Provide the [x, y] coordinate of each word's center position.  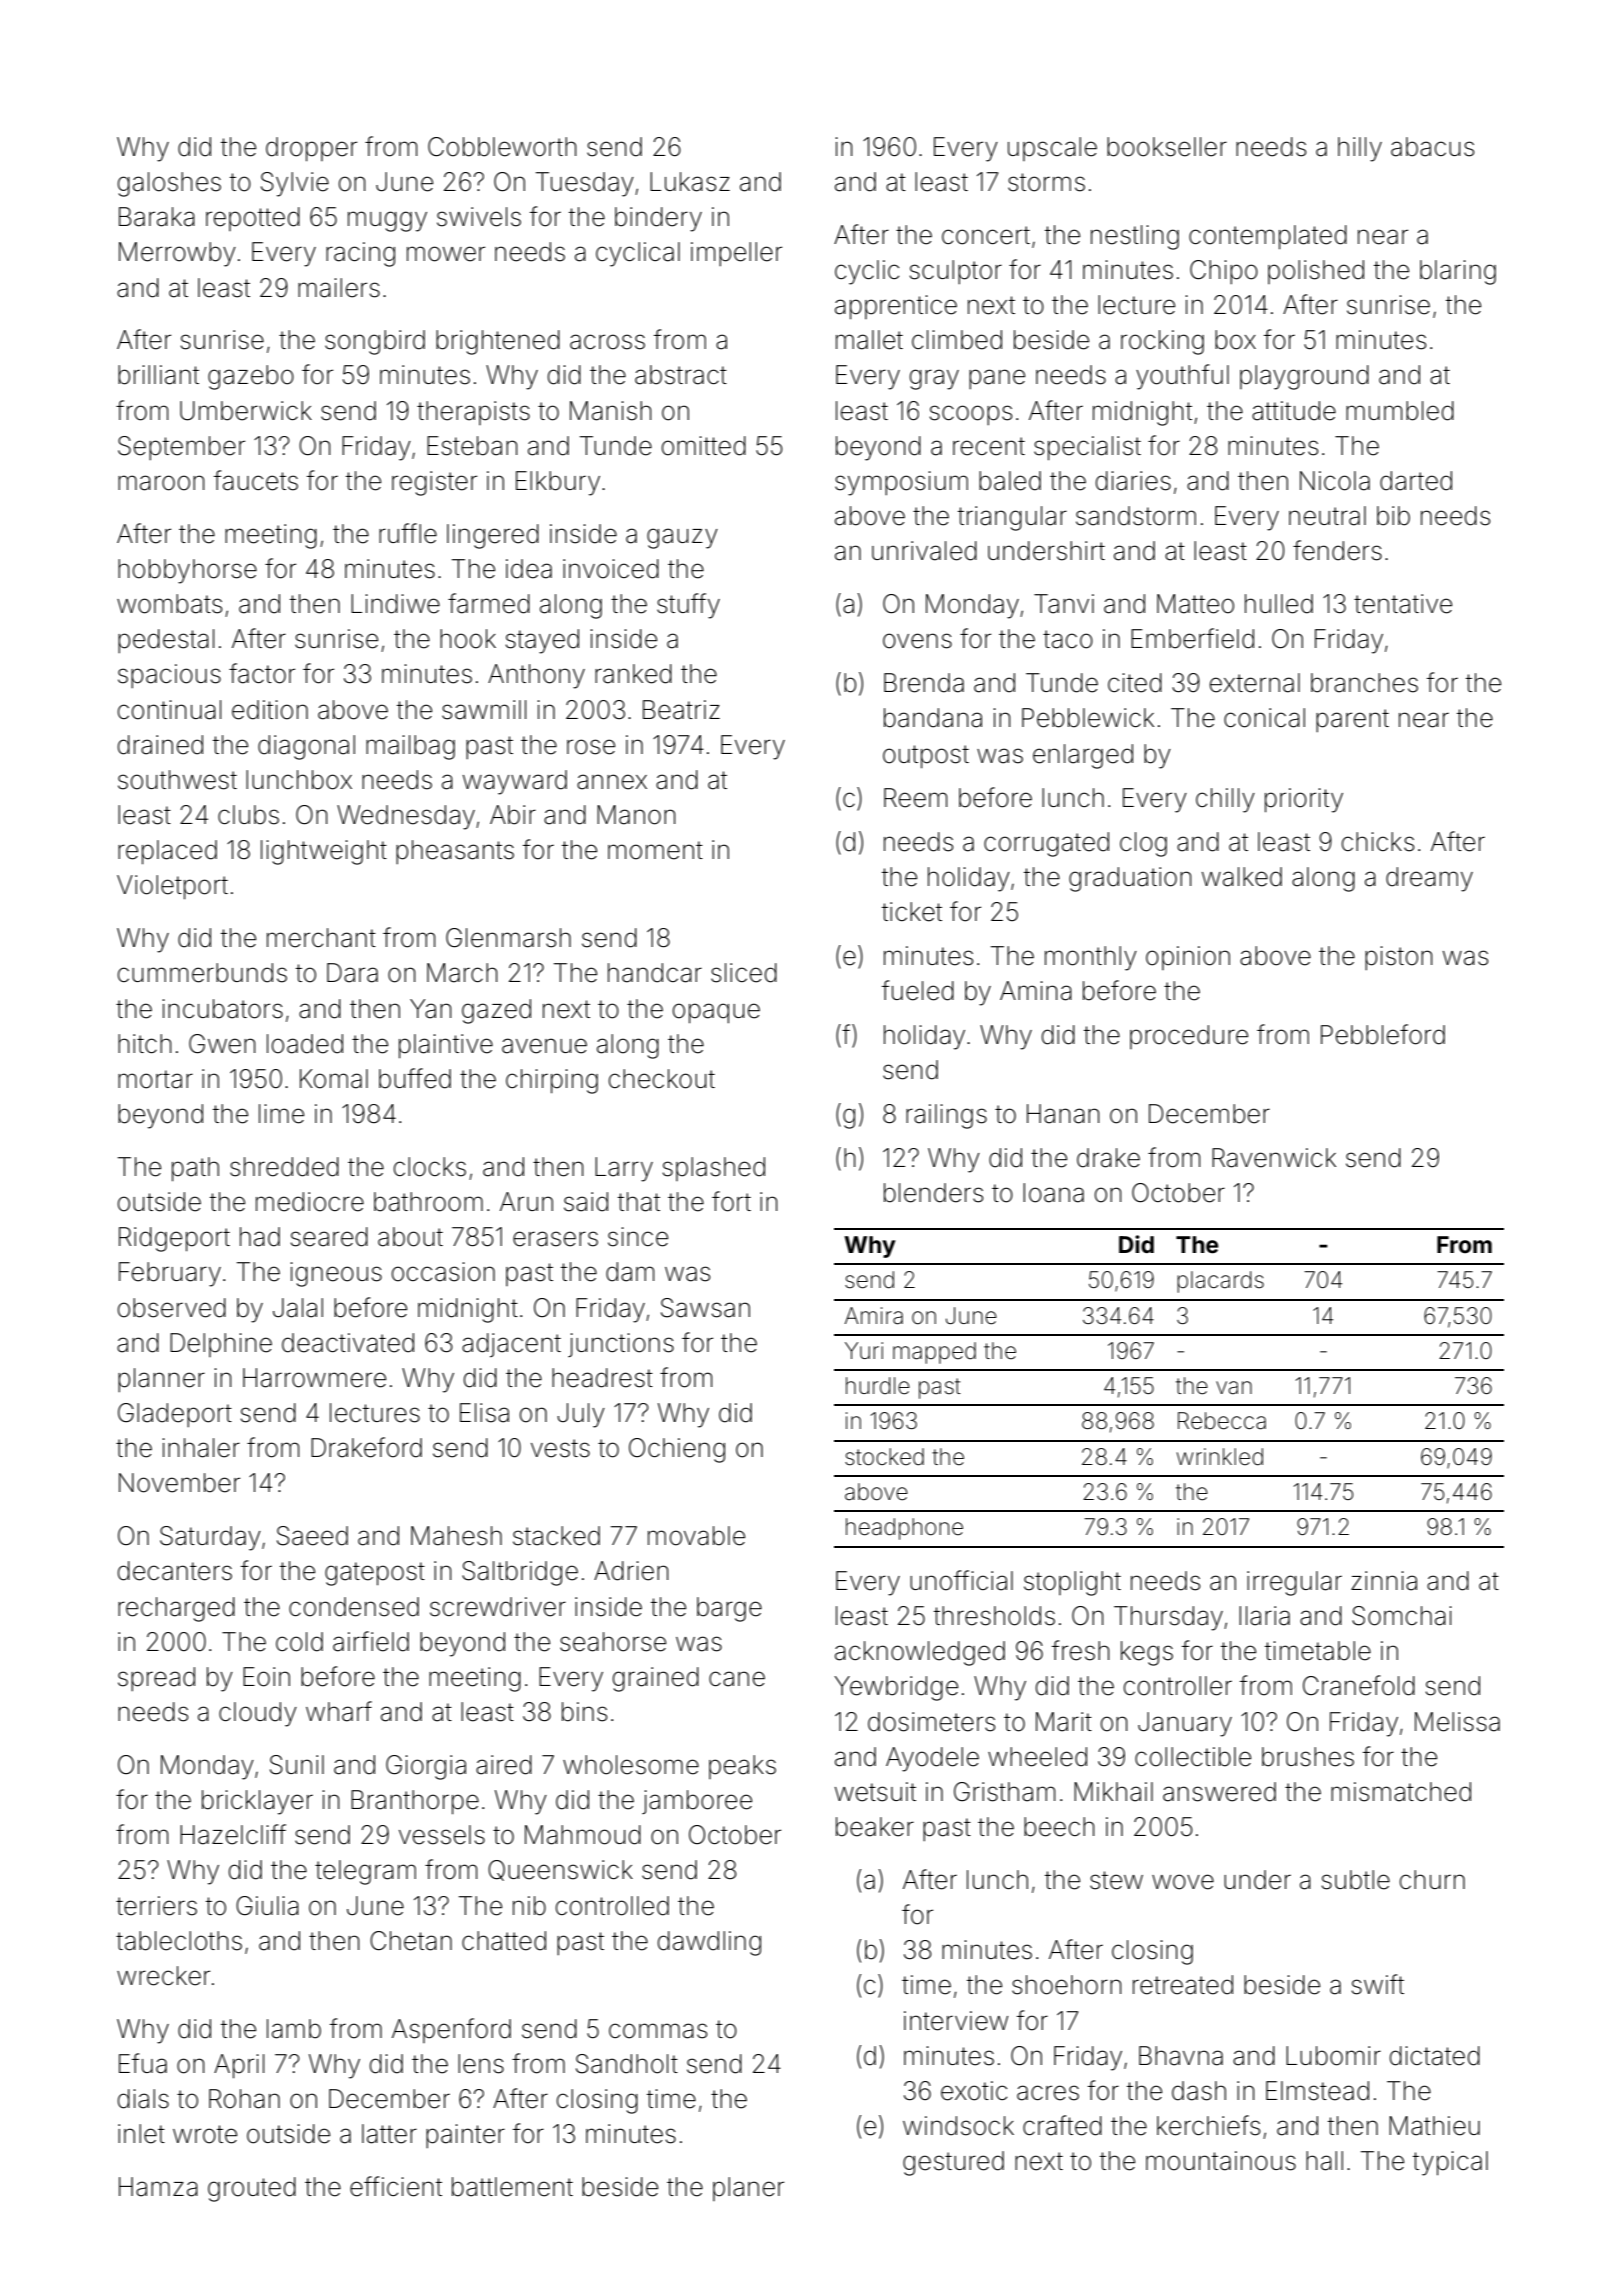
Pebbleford [1383, 1034]
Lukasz [690, 182]
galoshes [169, 184]
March [462, 973]
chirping [552, 1081]
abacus [1432, 147]
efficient [396, 2186]
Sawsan [705, 1308]
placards [1220, 1282]
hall [1324, 2161]
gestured [953, 2163]
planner [161, 1380]
